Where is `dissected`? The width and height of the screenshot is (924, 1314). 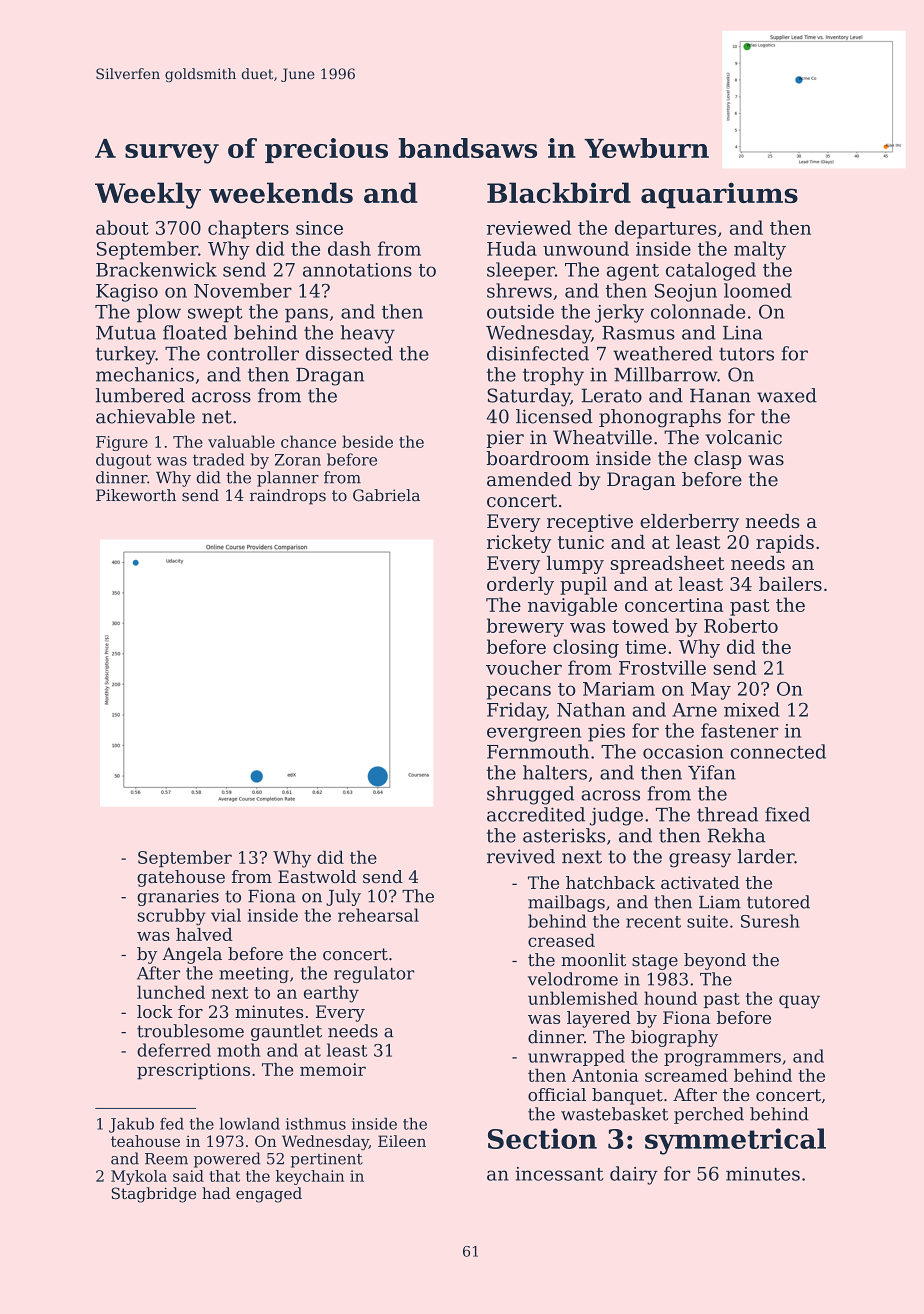 dissected is located at coordinates (349, 353).
